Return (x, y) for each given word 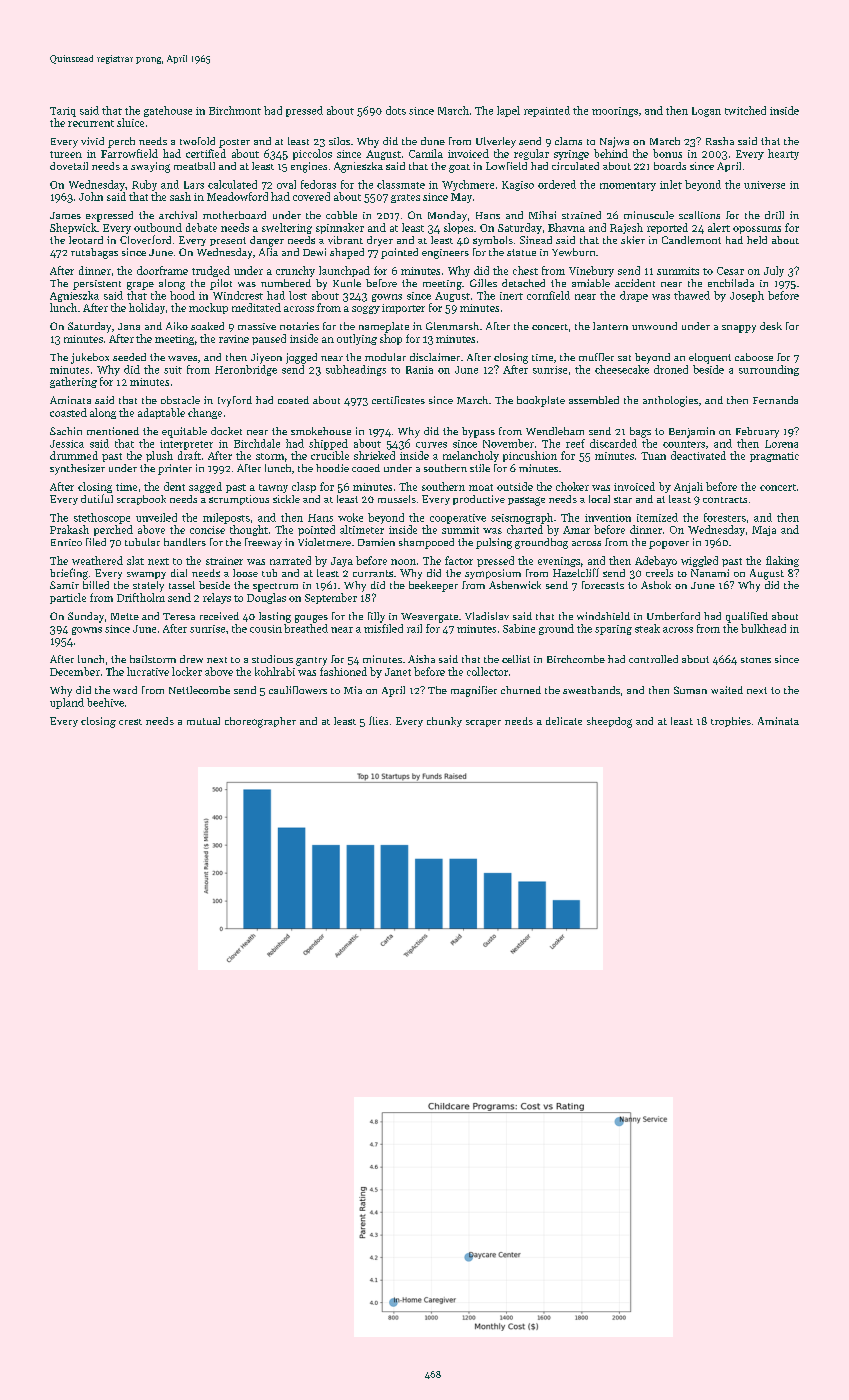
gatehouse (168, 111)
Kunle (347, 283)
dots (396, 110)
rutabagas (94, 253)
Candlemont (691, 240)
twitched (745, 110)
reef (575, 443)
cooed (366, 468)
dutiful (97, 498)
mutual (203, 721)
